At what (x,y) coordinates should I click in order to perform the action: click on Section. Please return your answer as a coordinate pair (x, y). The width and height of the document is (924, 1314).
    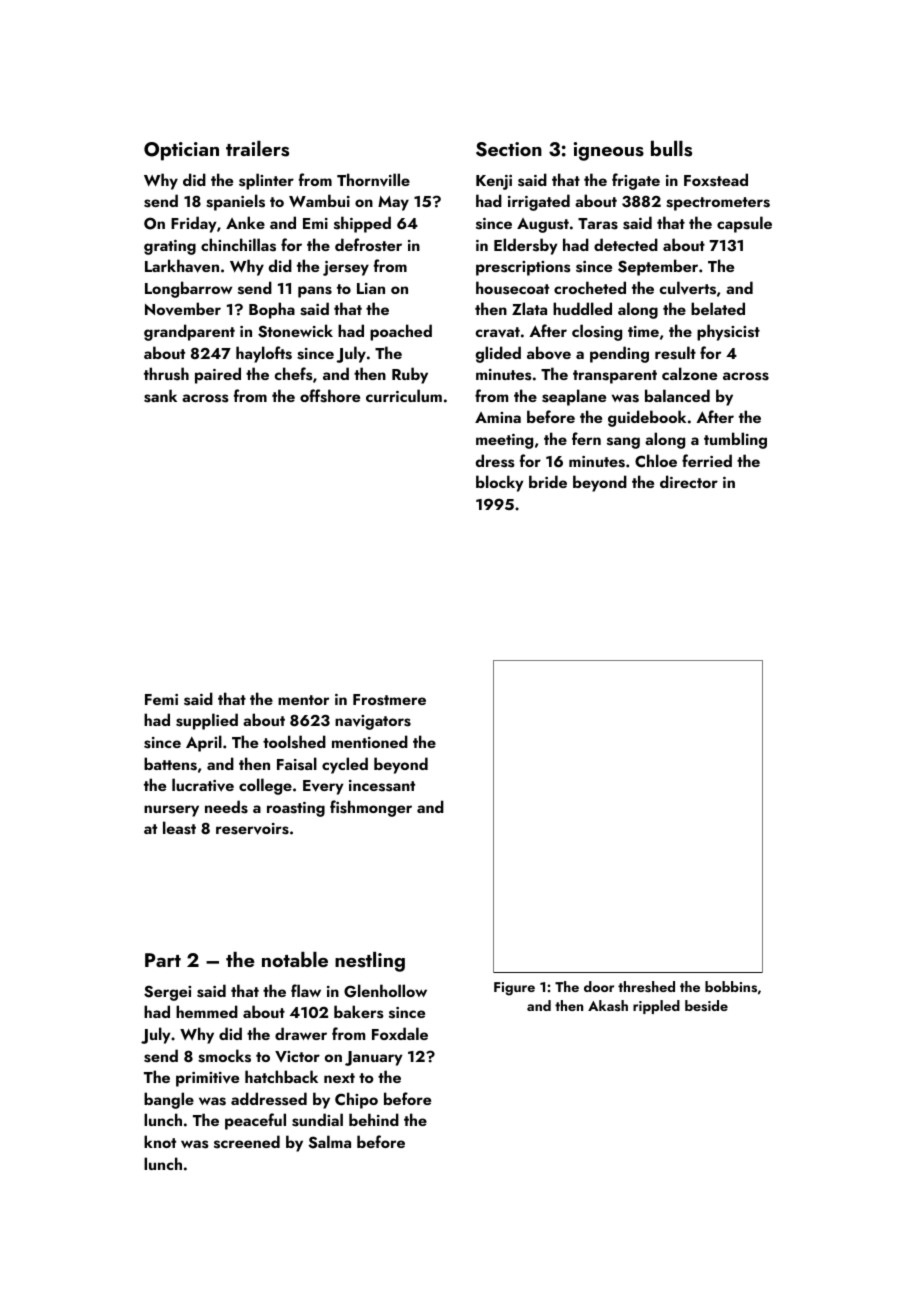
    Looking at the image, I should click on (509, 149).
